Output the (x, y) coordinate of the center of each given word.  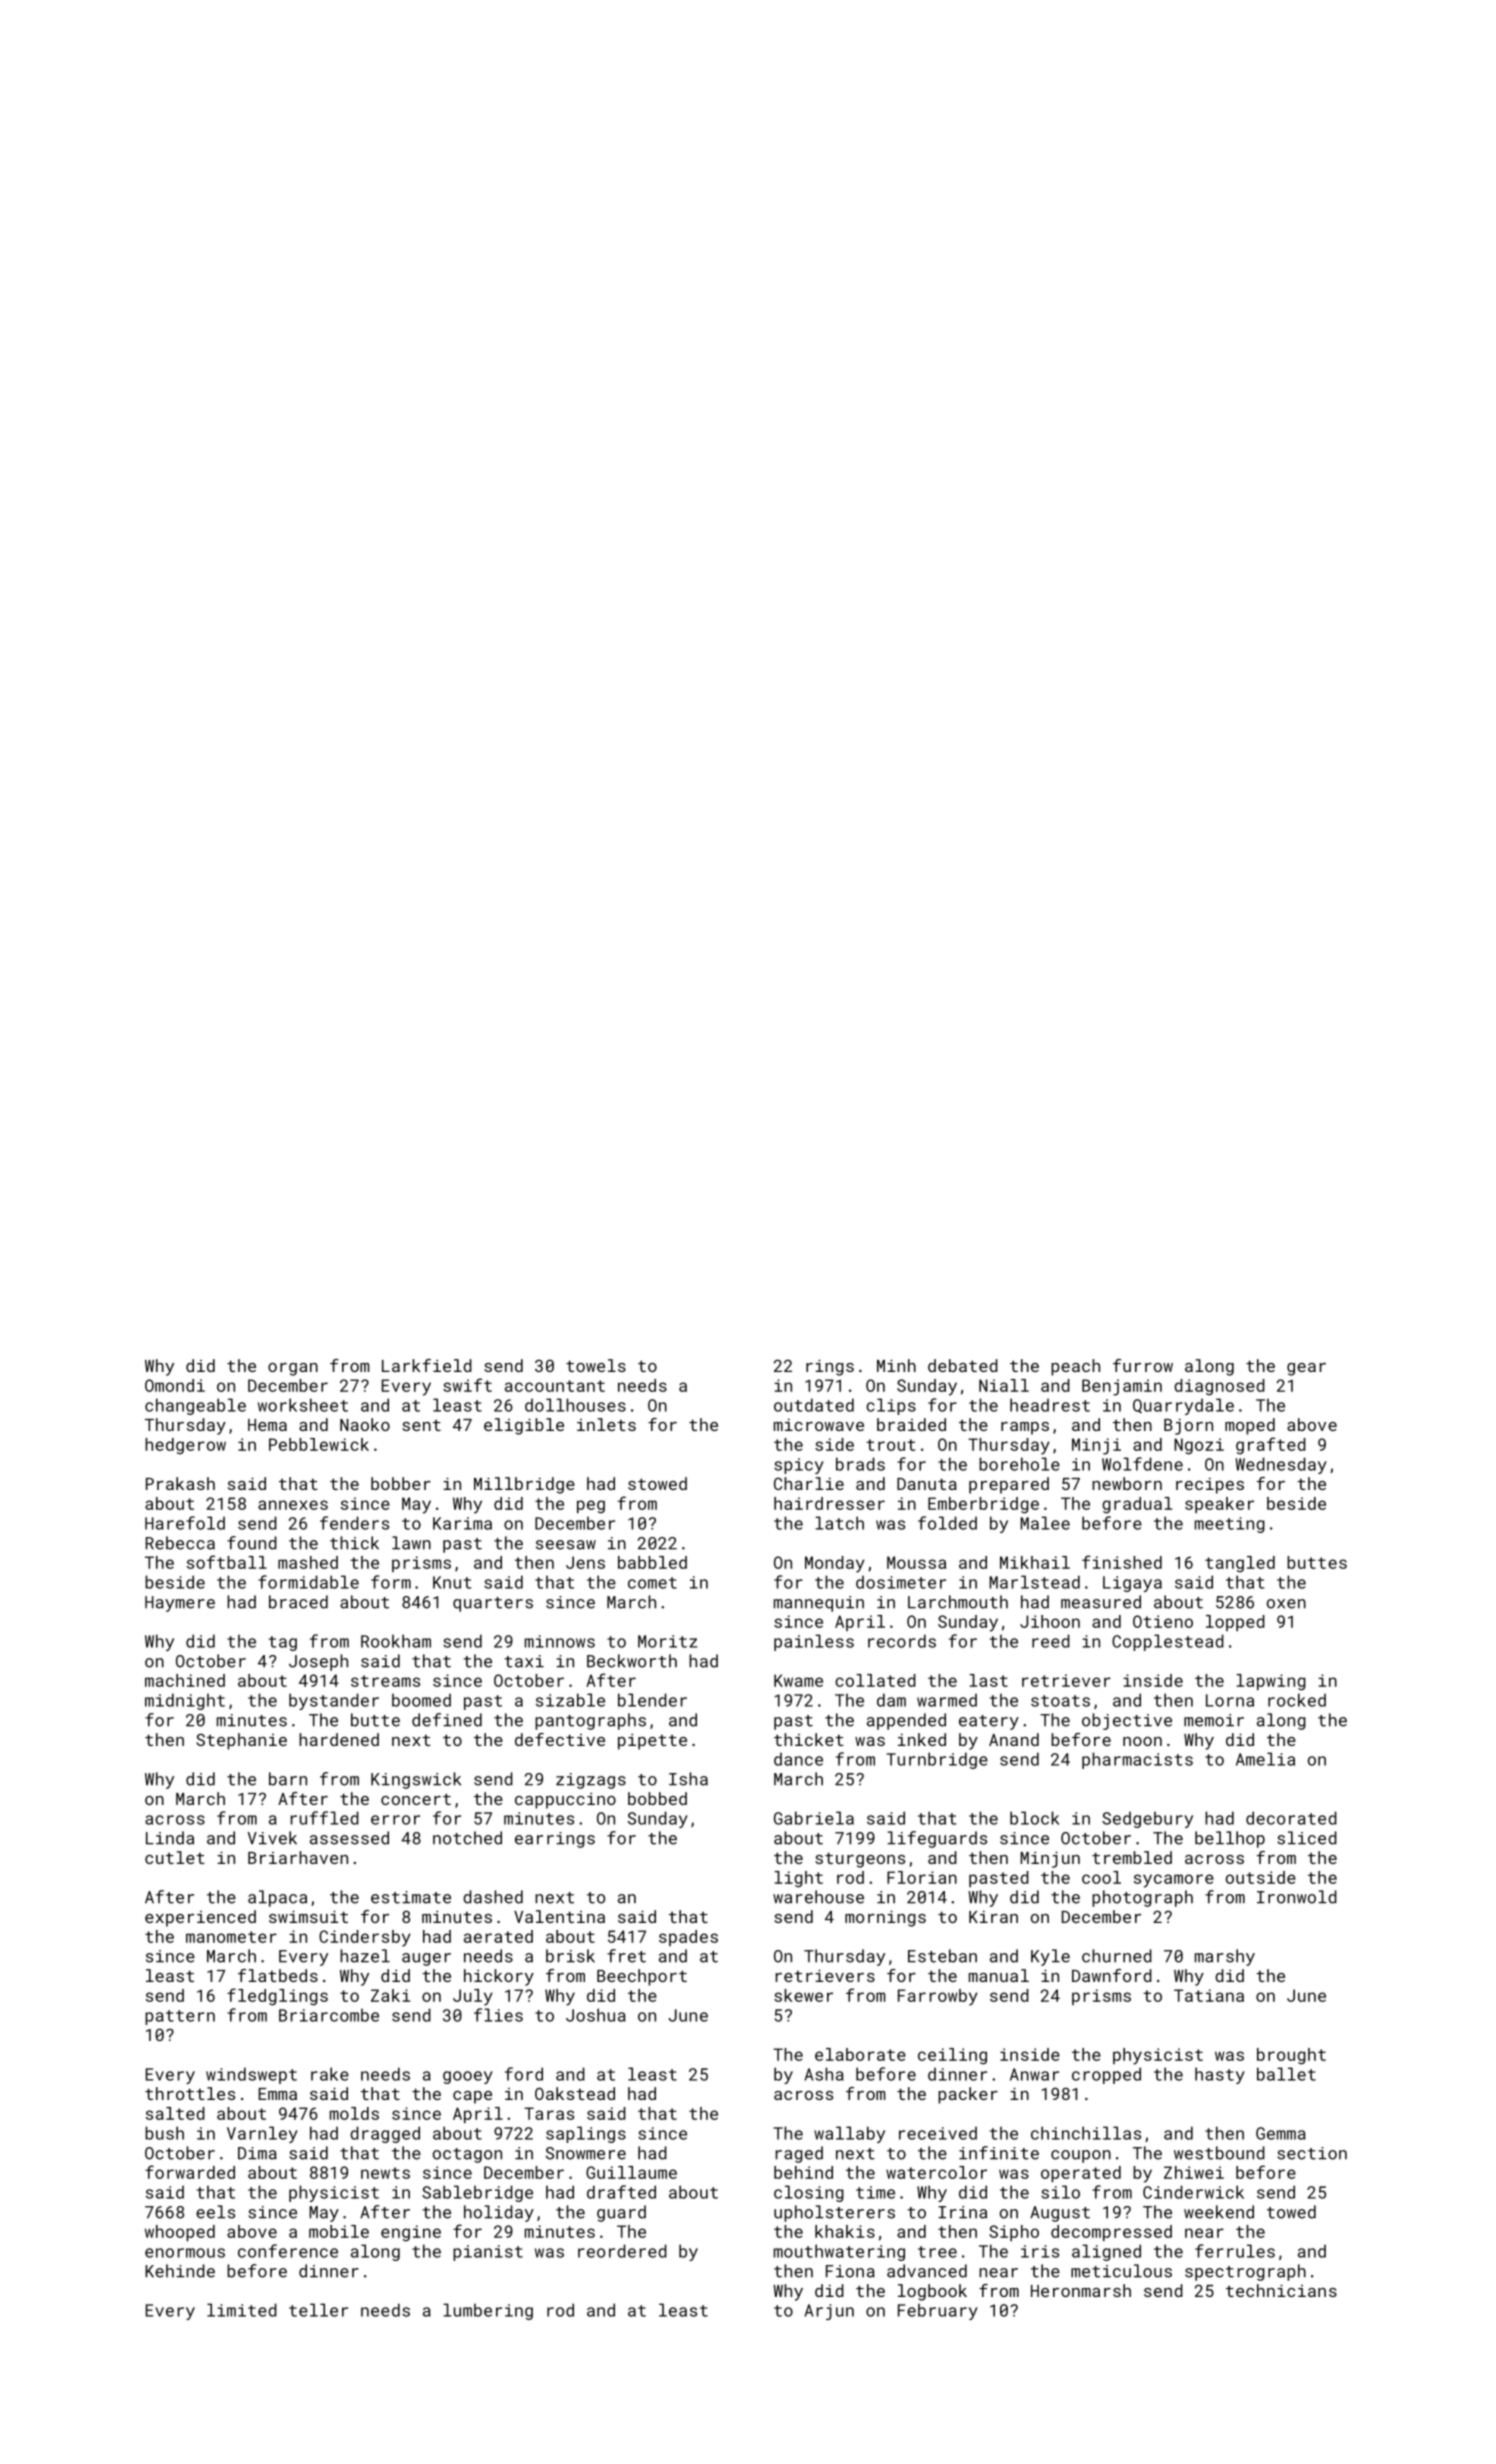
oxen (1286, 1604)
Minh (896, 1365)
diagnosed (1219, 1387)
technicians (1281, 2290)
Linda (170, 1838)
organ (293, 1369)
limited (242, 2310)
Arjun (829, 2312)
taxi (524, 1661)
